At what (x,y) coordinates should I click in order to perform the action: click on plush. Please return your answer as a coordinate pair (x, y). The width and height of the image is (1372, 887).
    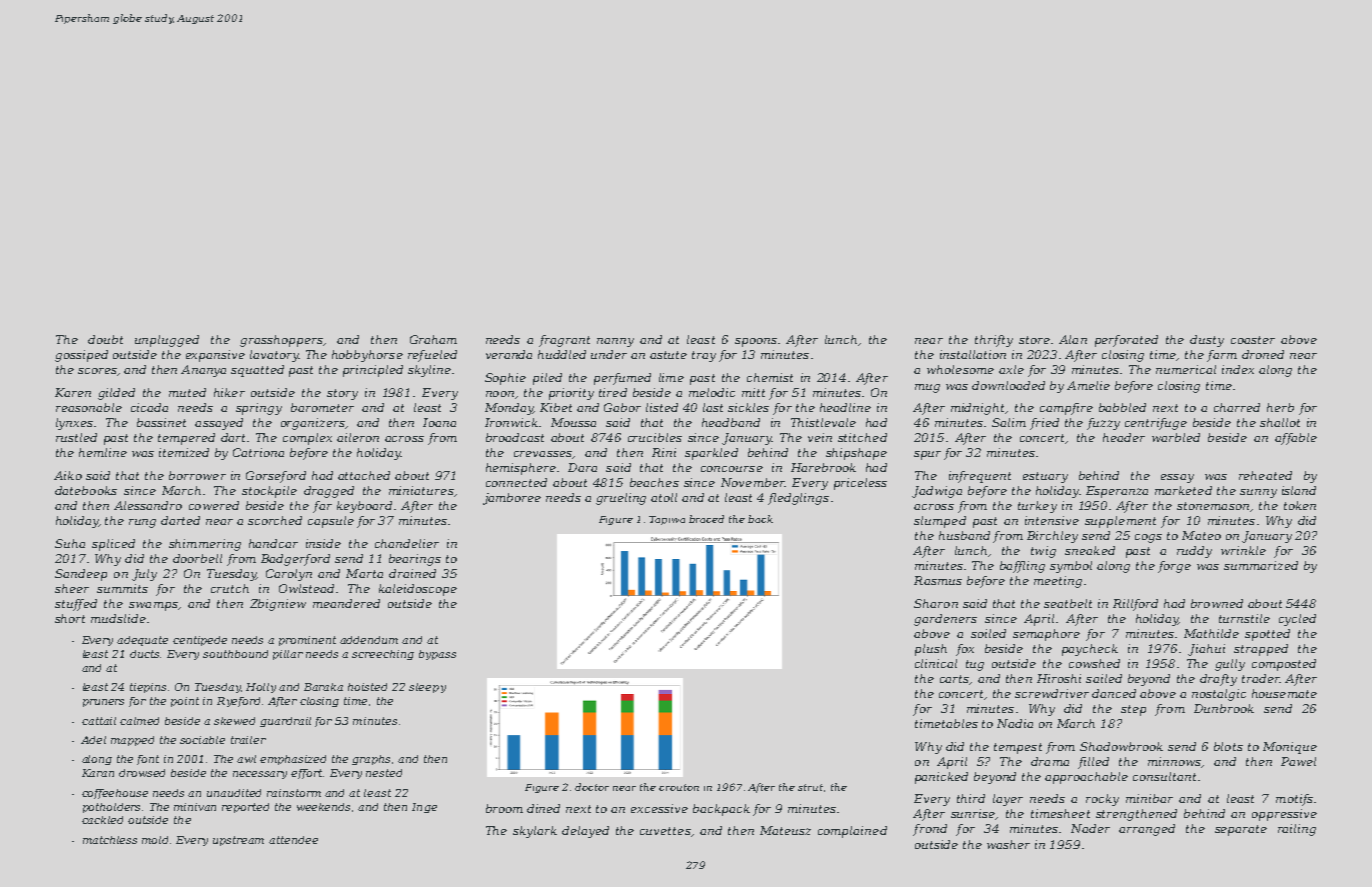
    Looking at the image, I should click on (931, 650).
